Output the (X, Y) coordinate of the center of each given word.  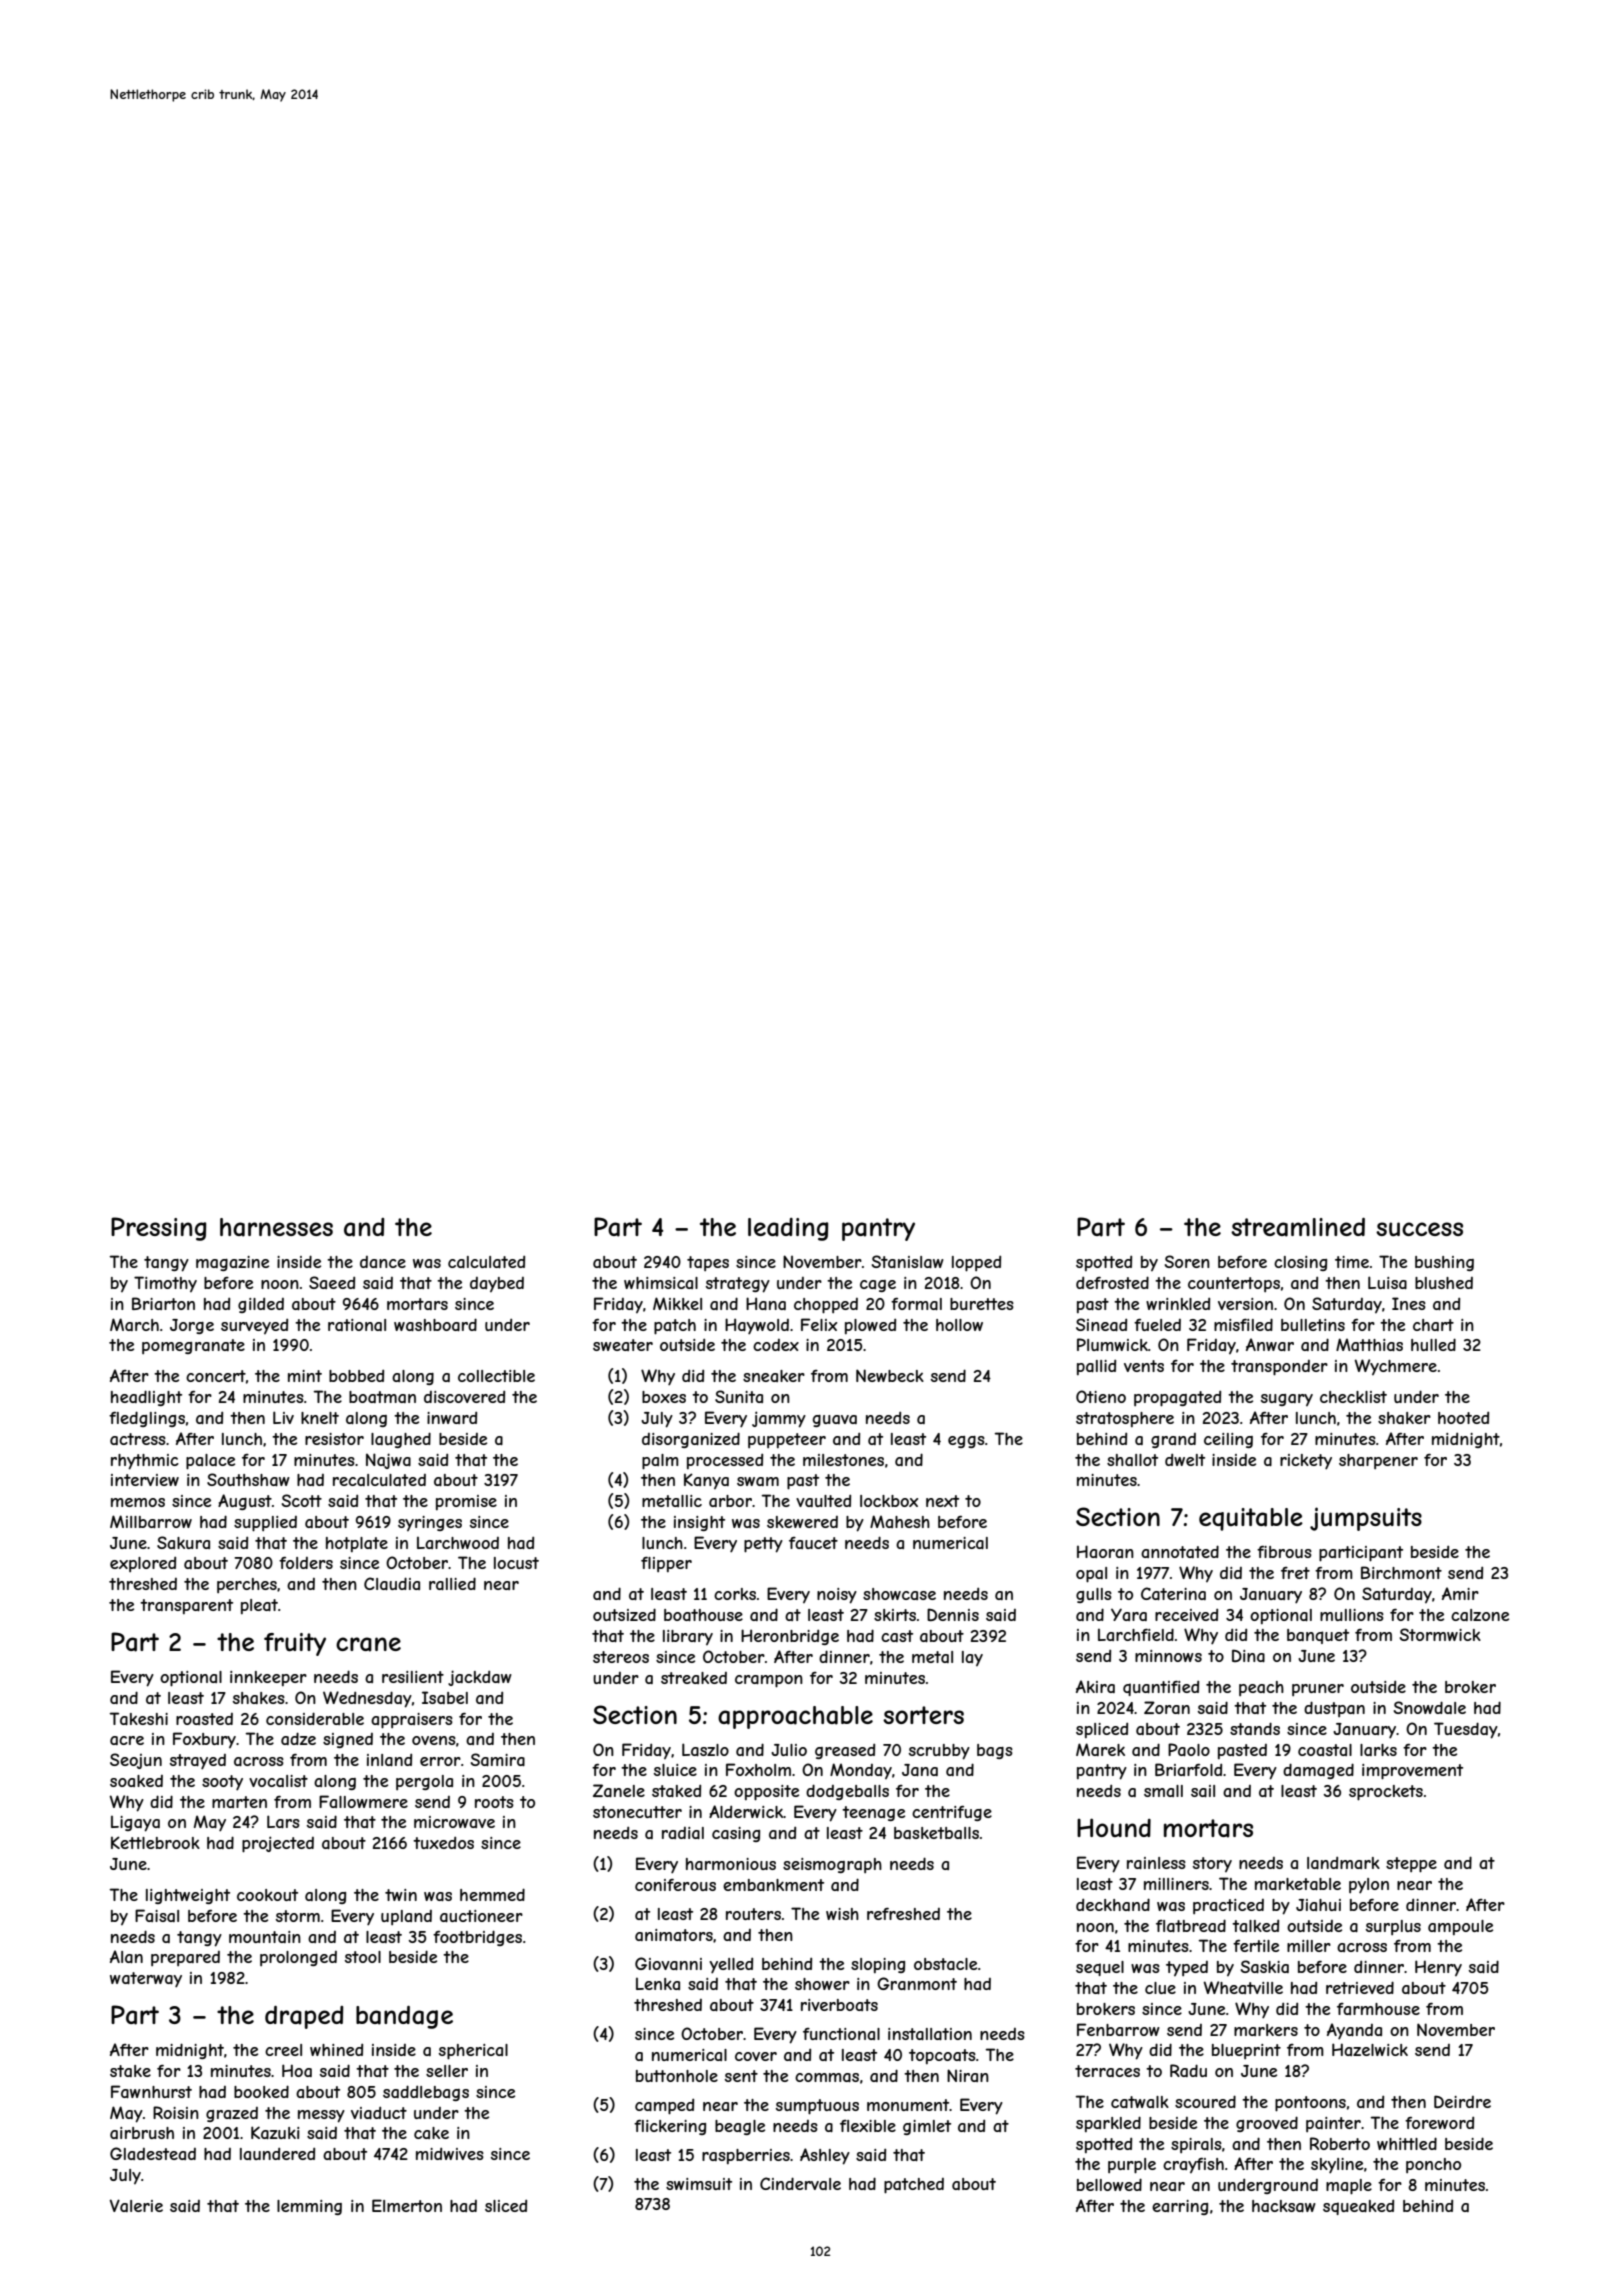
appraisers (412, 1721)
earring (1180, 2207)
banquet (1318, 1636)
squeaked (1358, 2207)
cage (878, 1286)
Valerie (136, 2205)
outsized (624, 1614)
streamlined (1298, 1227)
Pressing (158, 1229)
